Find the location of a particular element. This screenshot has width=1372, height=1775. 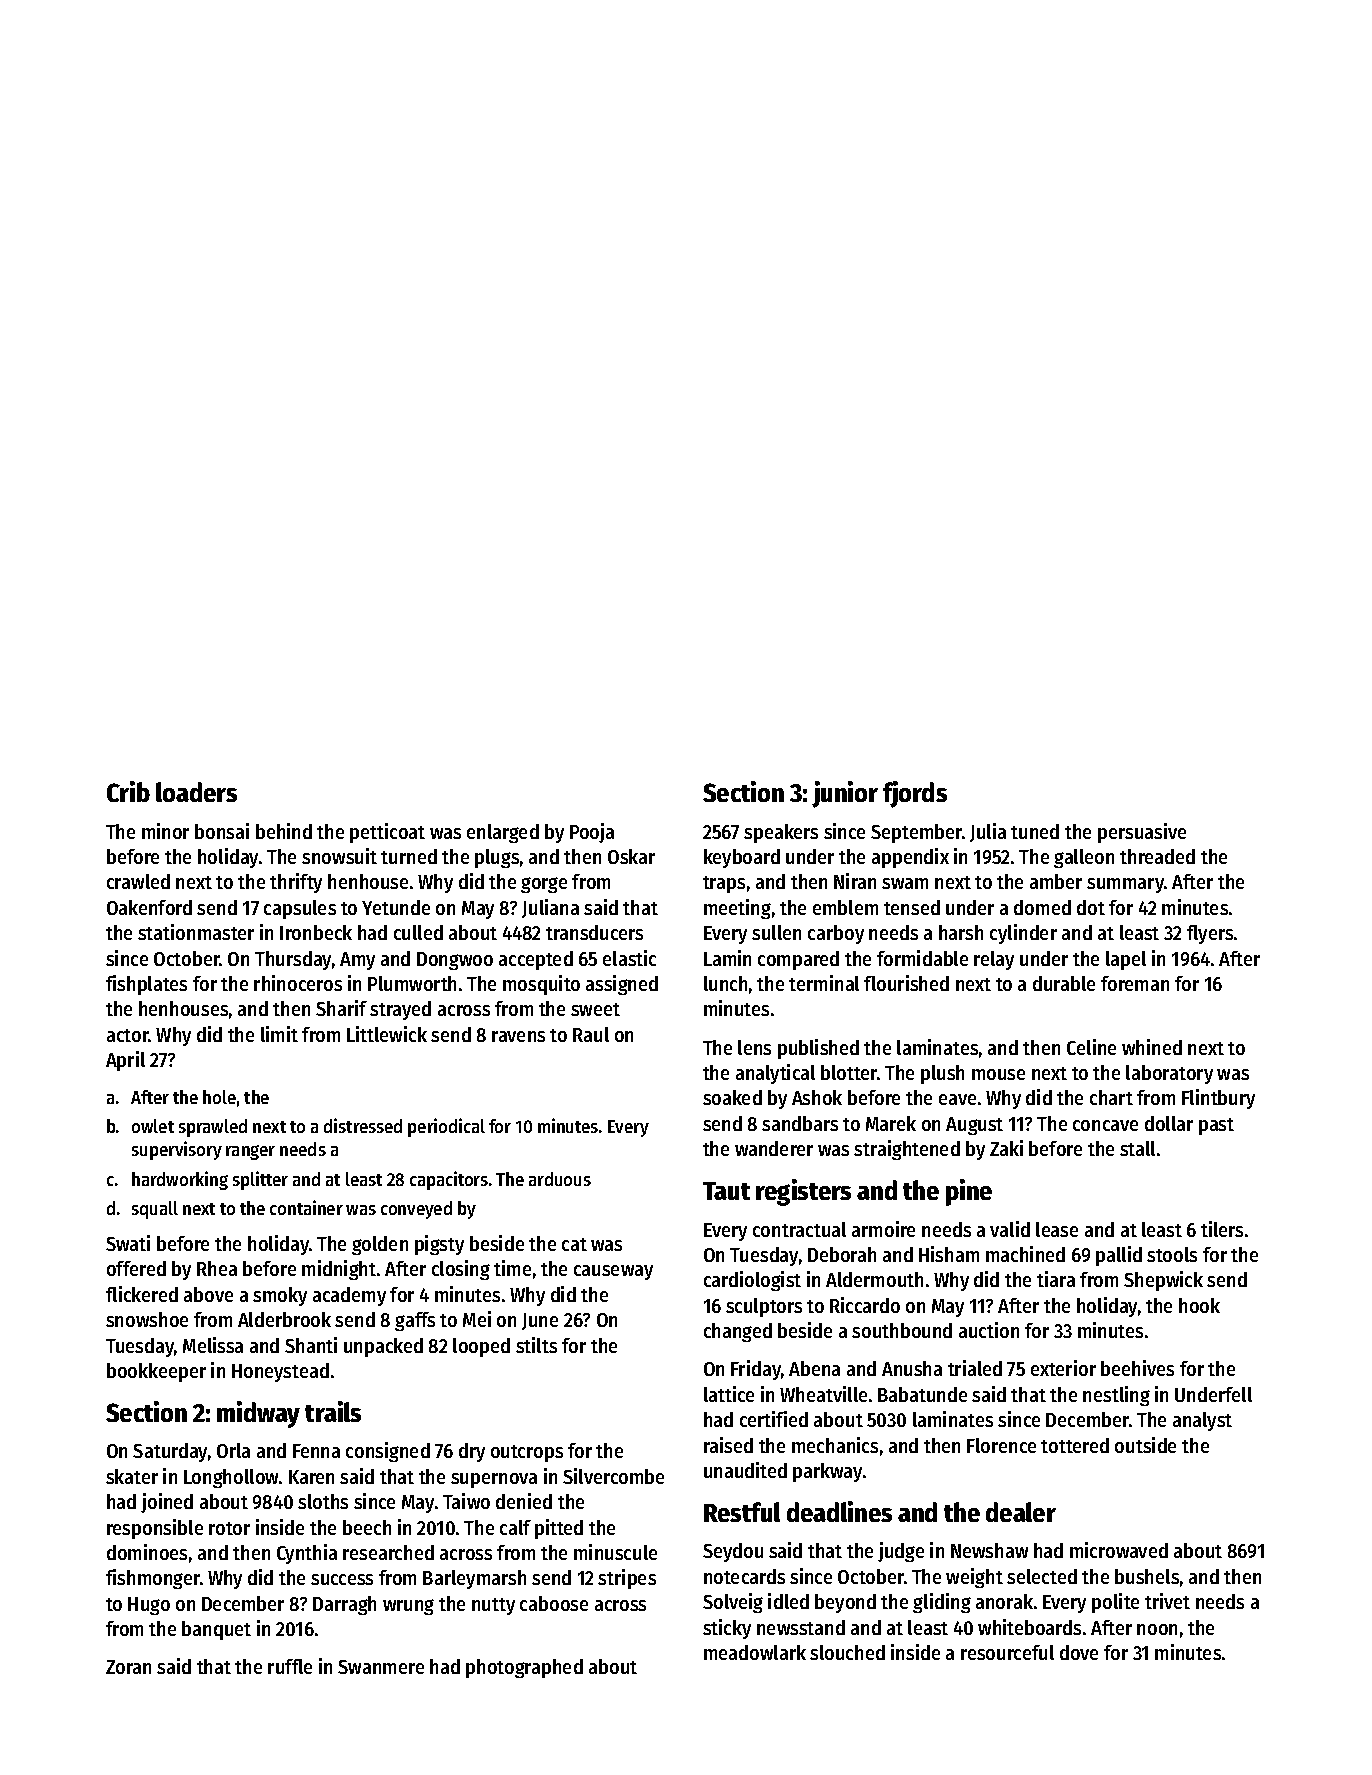

photographed is located at coordinates (524, 1668).
